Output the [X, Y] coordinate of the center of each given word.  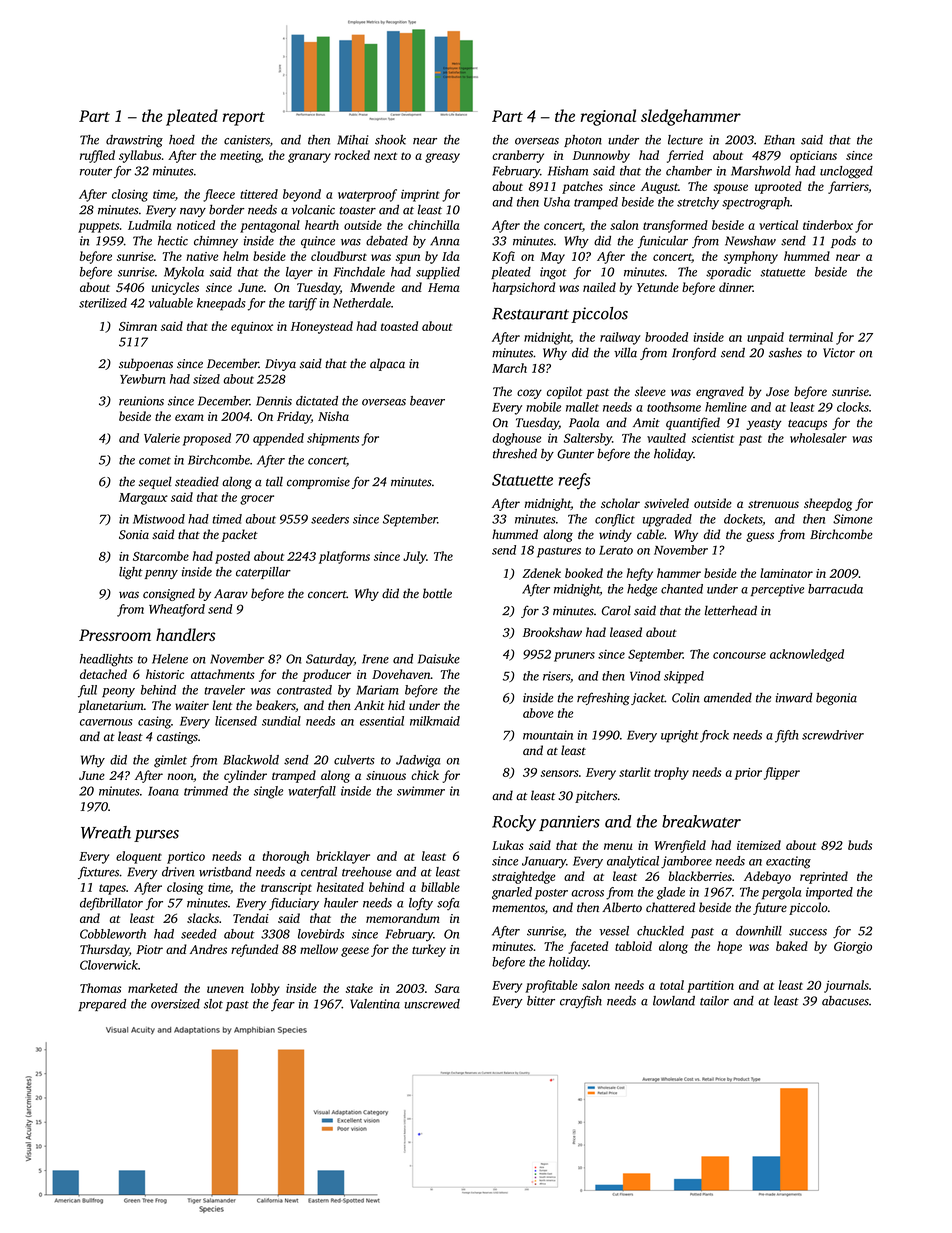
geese [355, 952]
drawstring [134, 141]
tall [274, 481]
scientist [713, 438]
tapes [112, 889]
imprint [420, 196]
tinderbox [828, 225]
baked [792, 946]
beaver [427, 401]
